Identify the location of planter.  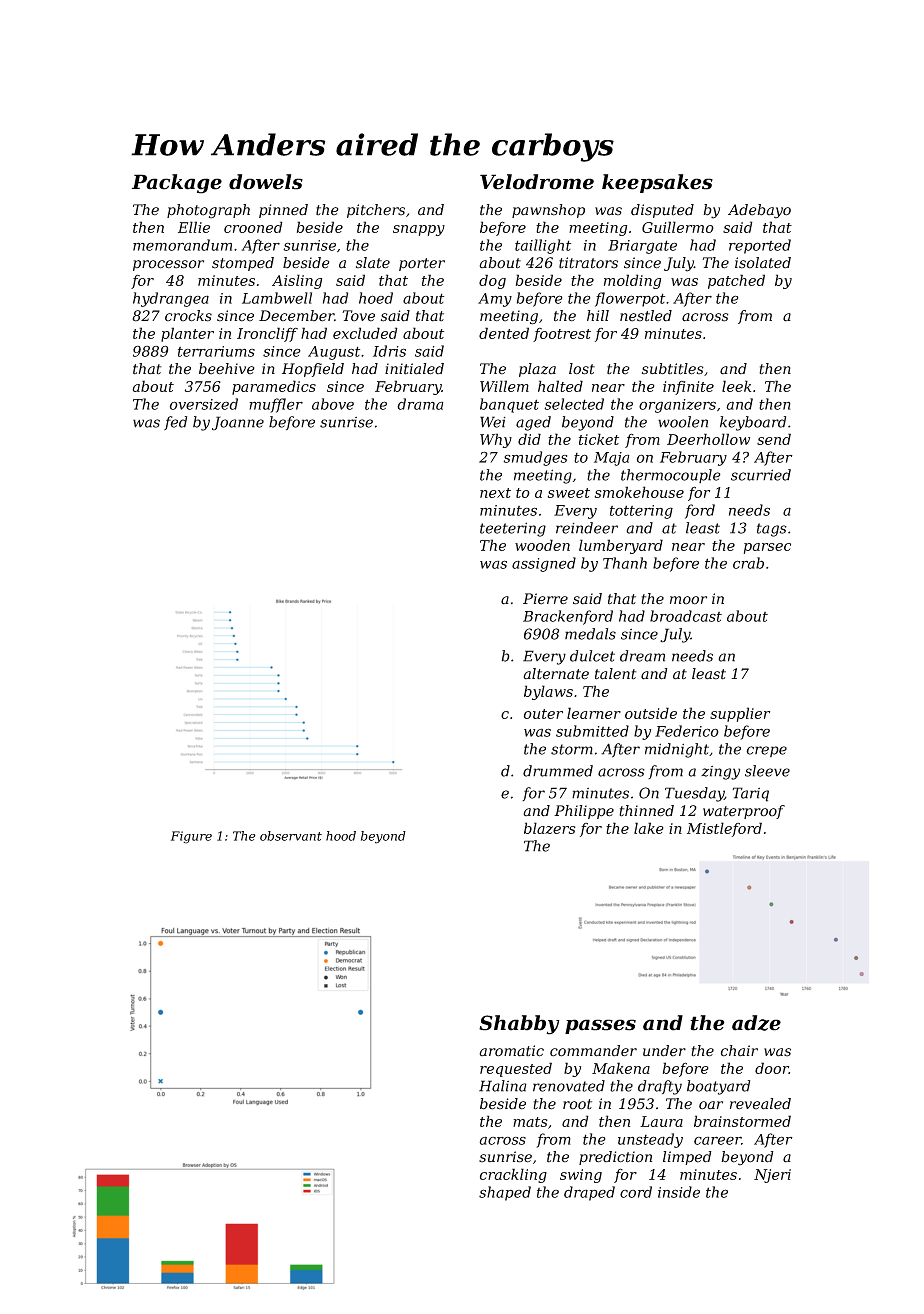
(187, 334).
